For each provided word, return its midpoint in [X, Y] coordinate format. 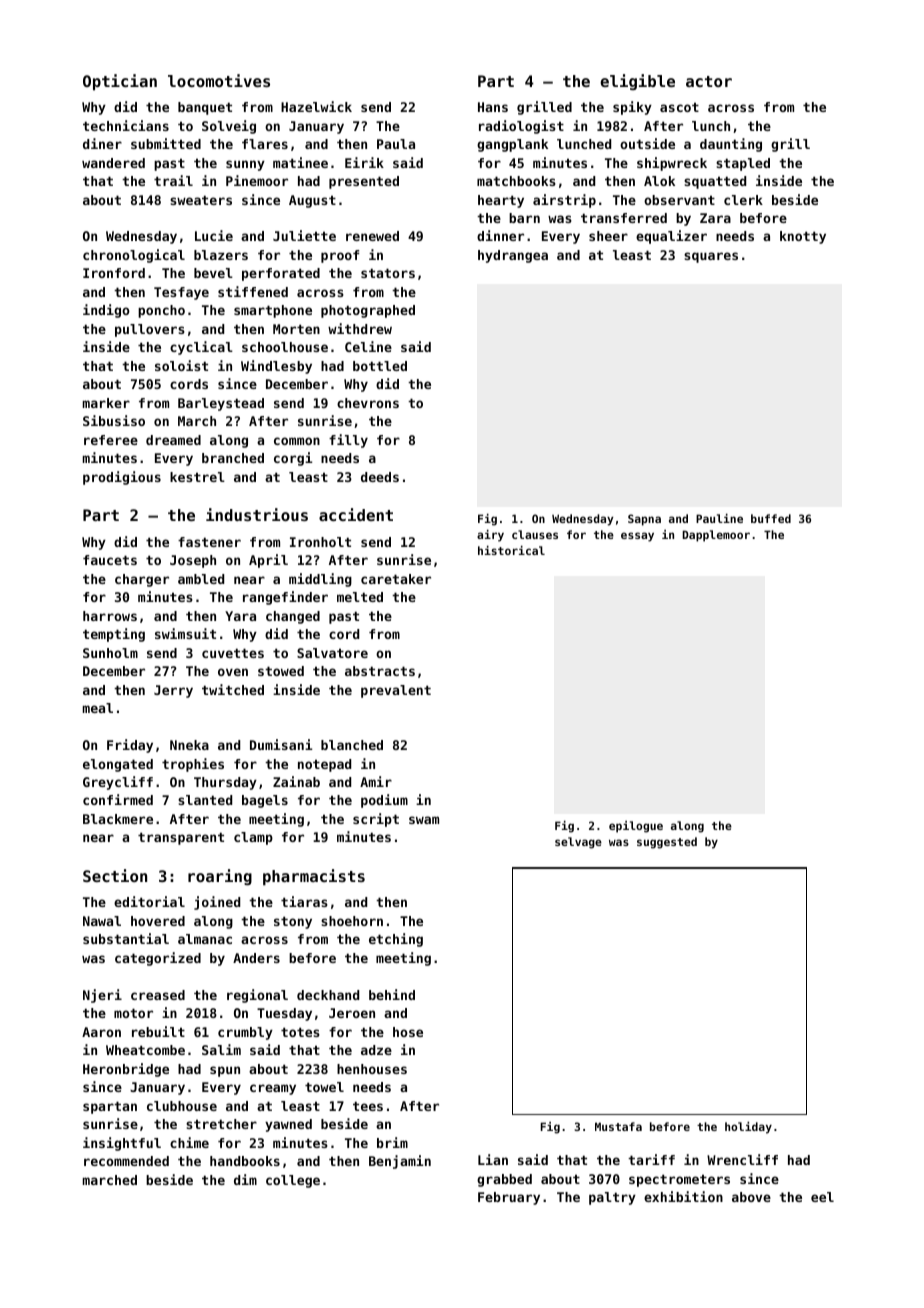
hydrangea [513, 256]
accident [356, 514]
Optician [120, 82]
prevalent [396, 691]
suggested [667, 843]
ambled [201, 579]
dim [245, 1179]
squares [711, 257]
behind [392, 994]
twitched [233, 689]
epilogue [636, 827]
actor [709, 81]
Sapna [644, 520]
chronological [134, 256]
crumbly [245, 1033]
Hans [493, 107]
